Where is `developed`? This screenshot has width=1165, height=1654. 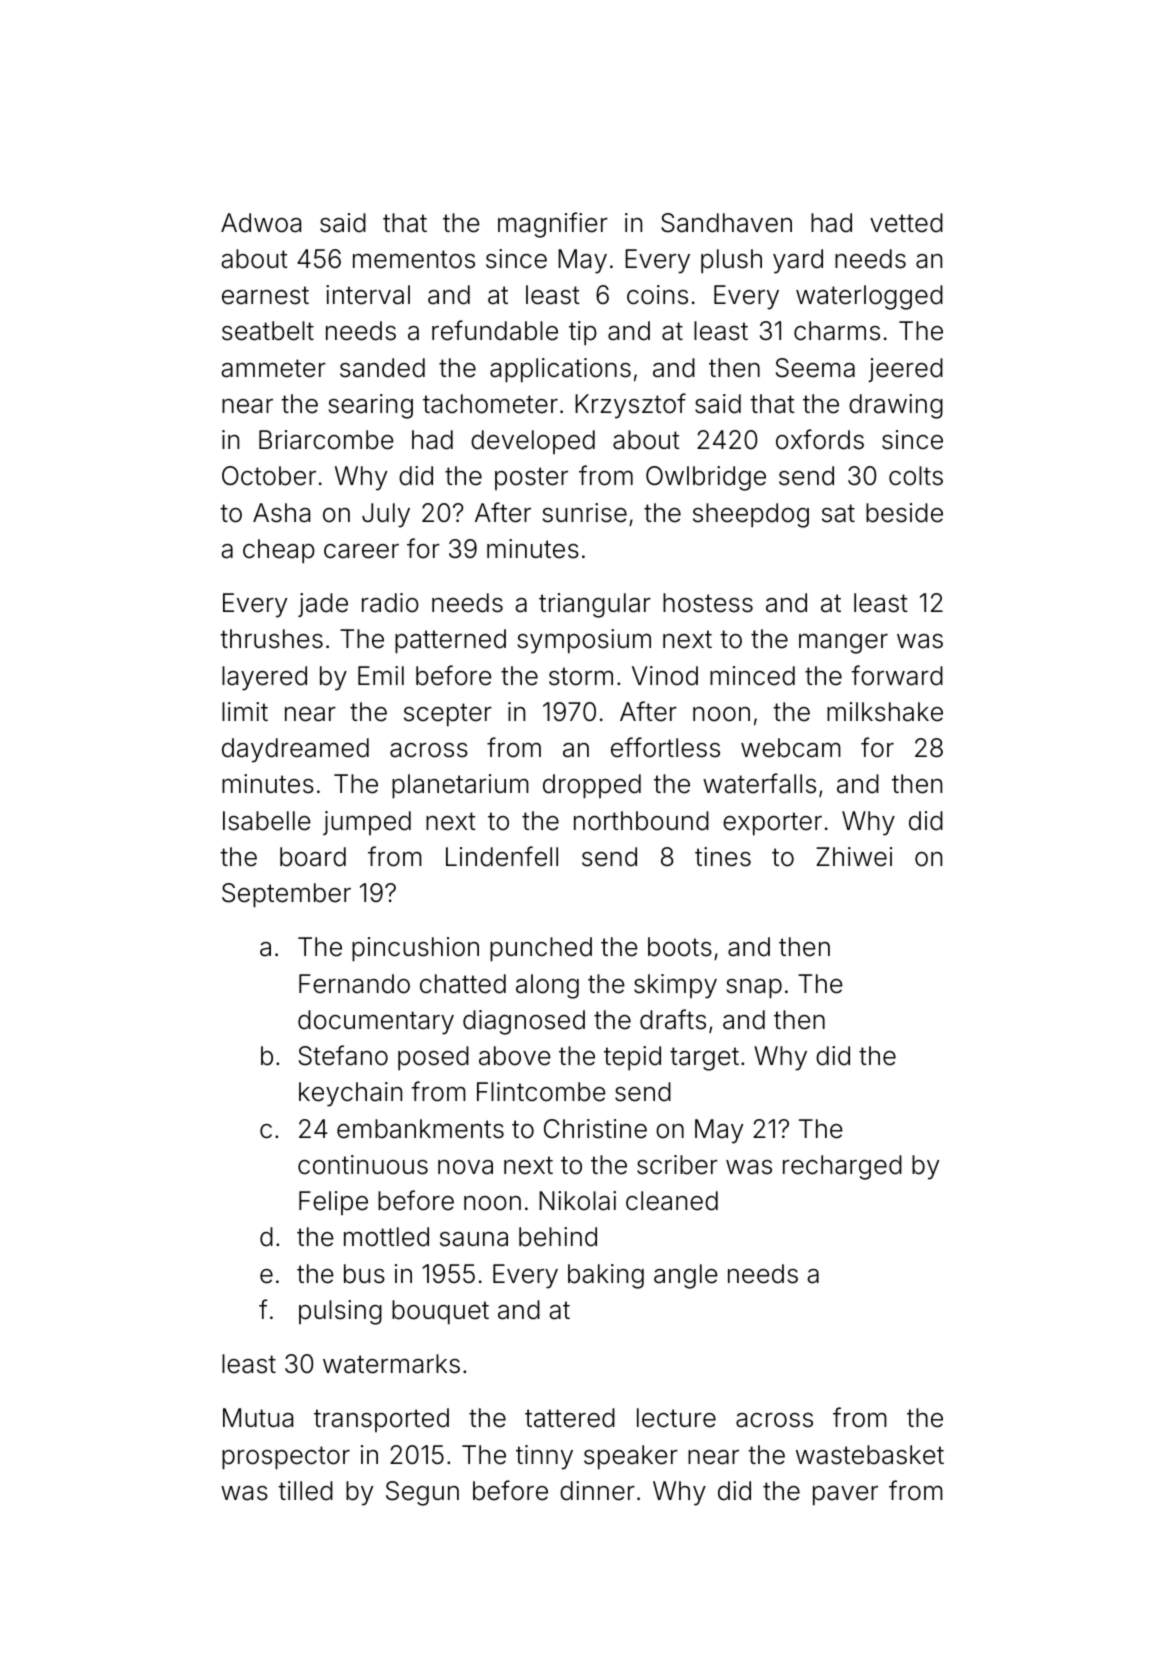 developed is located at coordinates (533, 442).
